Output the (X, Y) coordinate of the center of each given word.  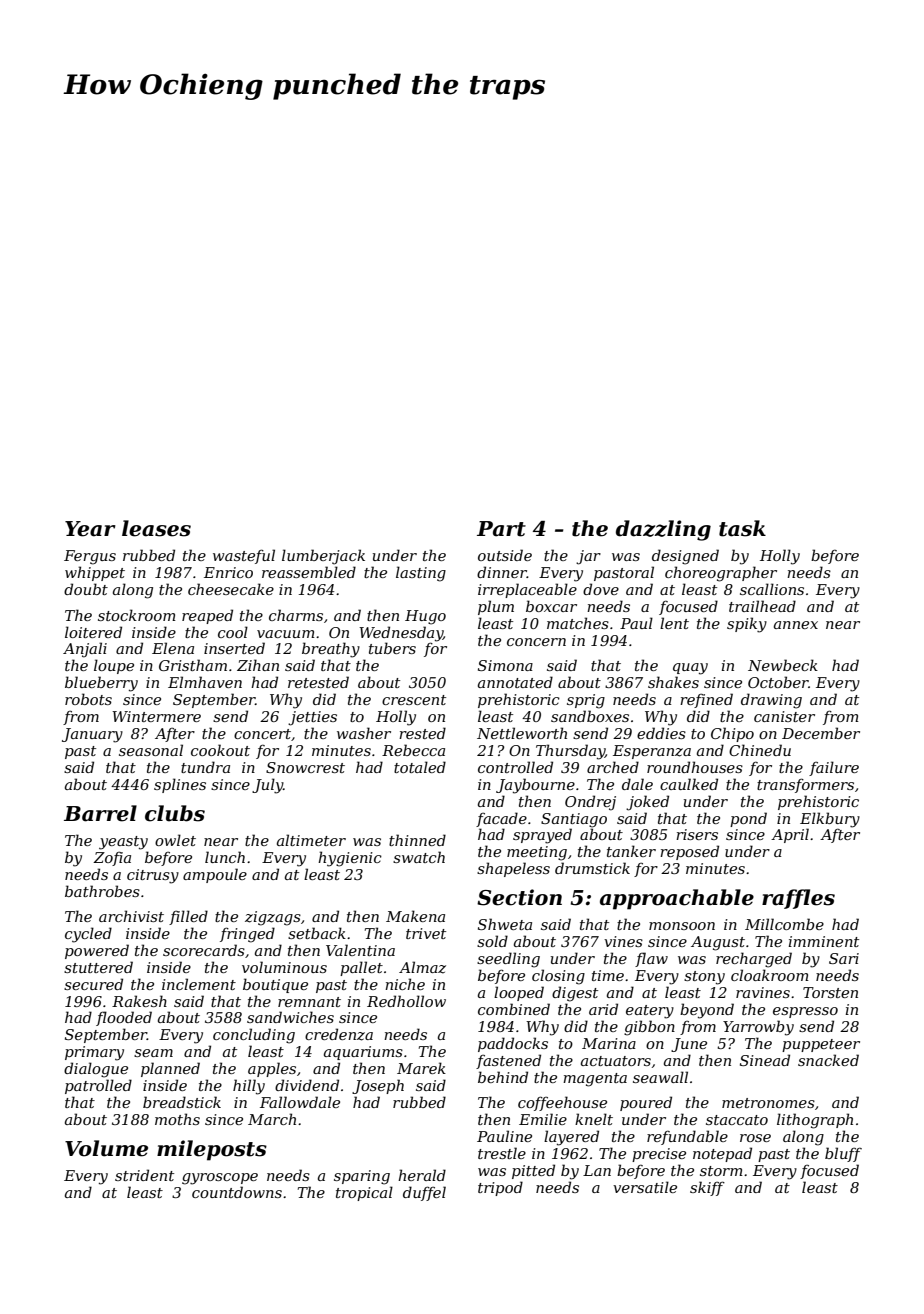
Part (501, 529)
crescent (414, 700)
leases (156, 528)
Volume (106, 1148)
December (821, 733)
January (92, 735)
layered (571, 1138)
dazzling (663, 530)
